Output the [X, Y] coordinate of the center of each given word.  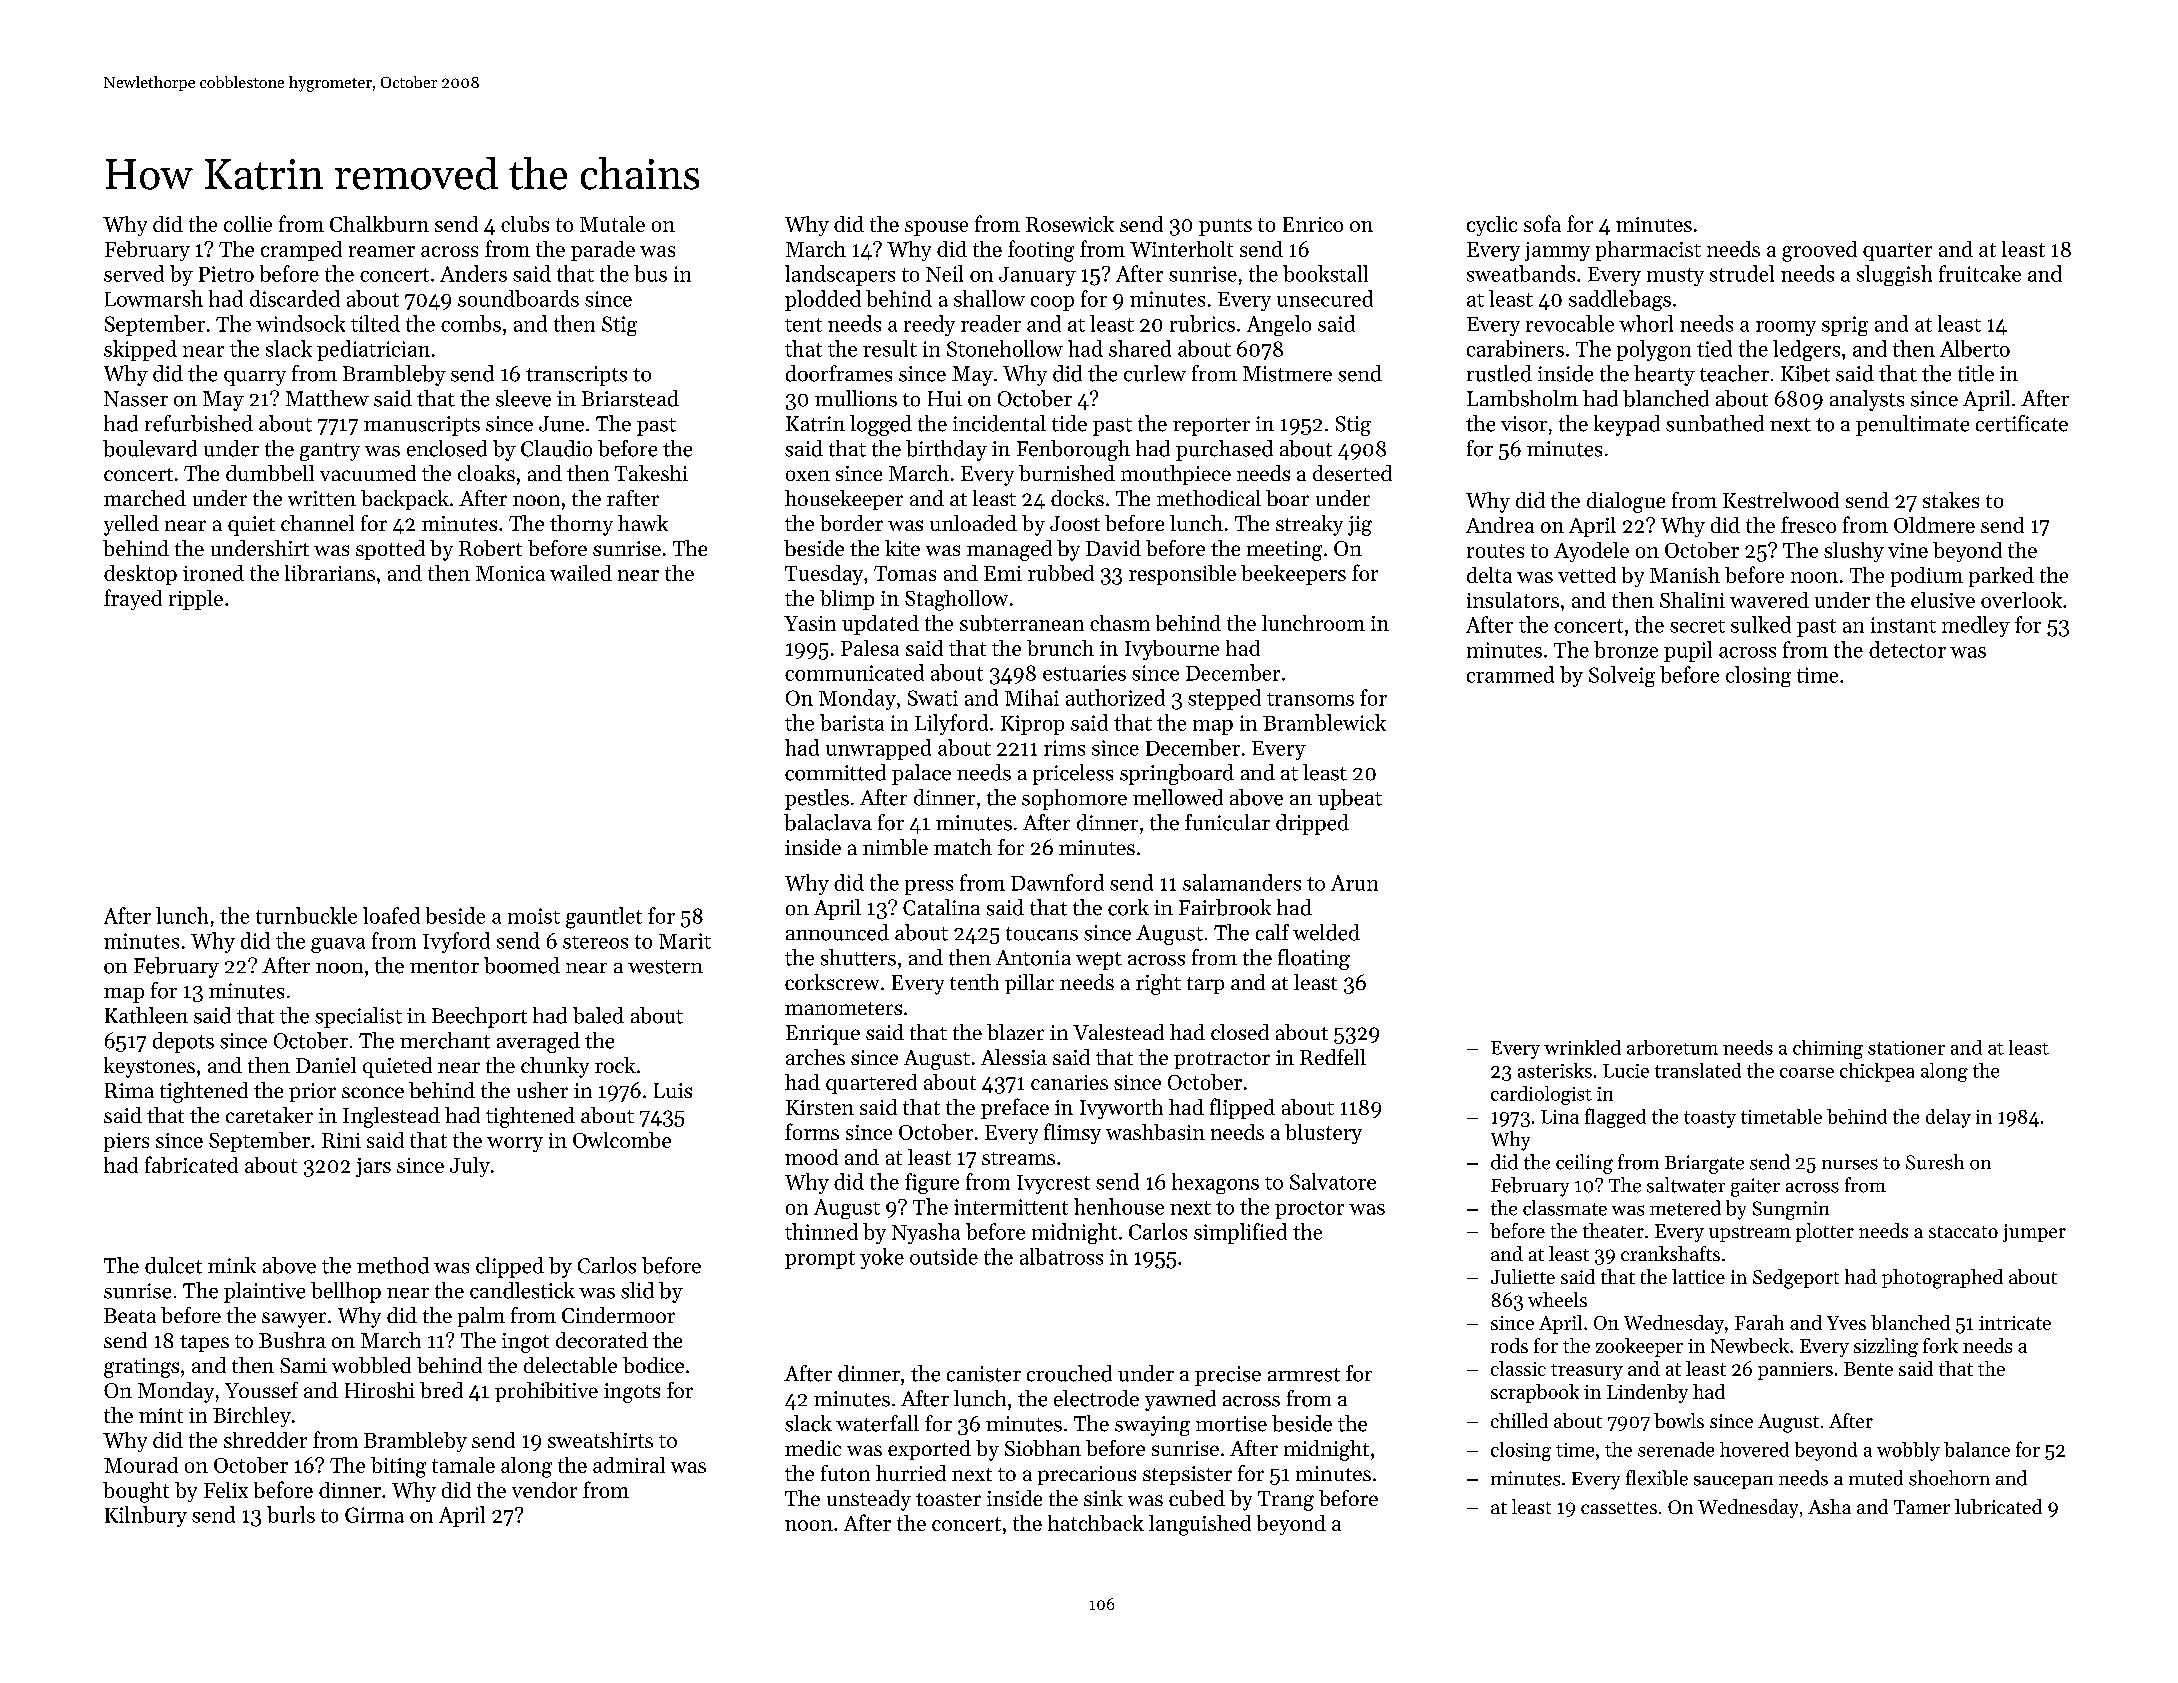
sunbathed [1715, 423]
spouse [936, 228]
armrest [1304, 1375]
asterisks [1555, 1070]
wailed [581, 573]
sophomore [1074, 799]
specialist [358, 1017]
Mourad [141, 1465]
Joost [1075, 523]
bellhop [346, 1292]
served [134, 273]
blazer [1015, 1032]
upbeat [1350, 799]
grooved [1819, 251]
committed [835, 772]
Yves [1846, 1323]
